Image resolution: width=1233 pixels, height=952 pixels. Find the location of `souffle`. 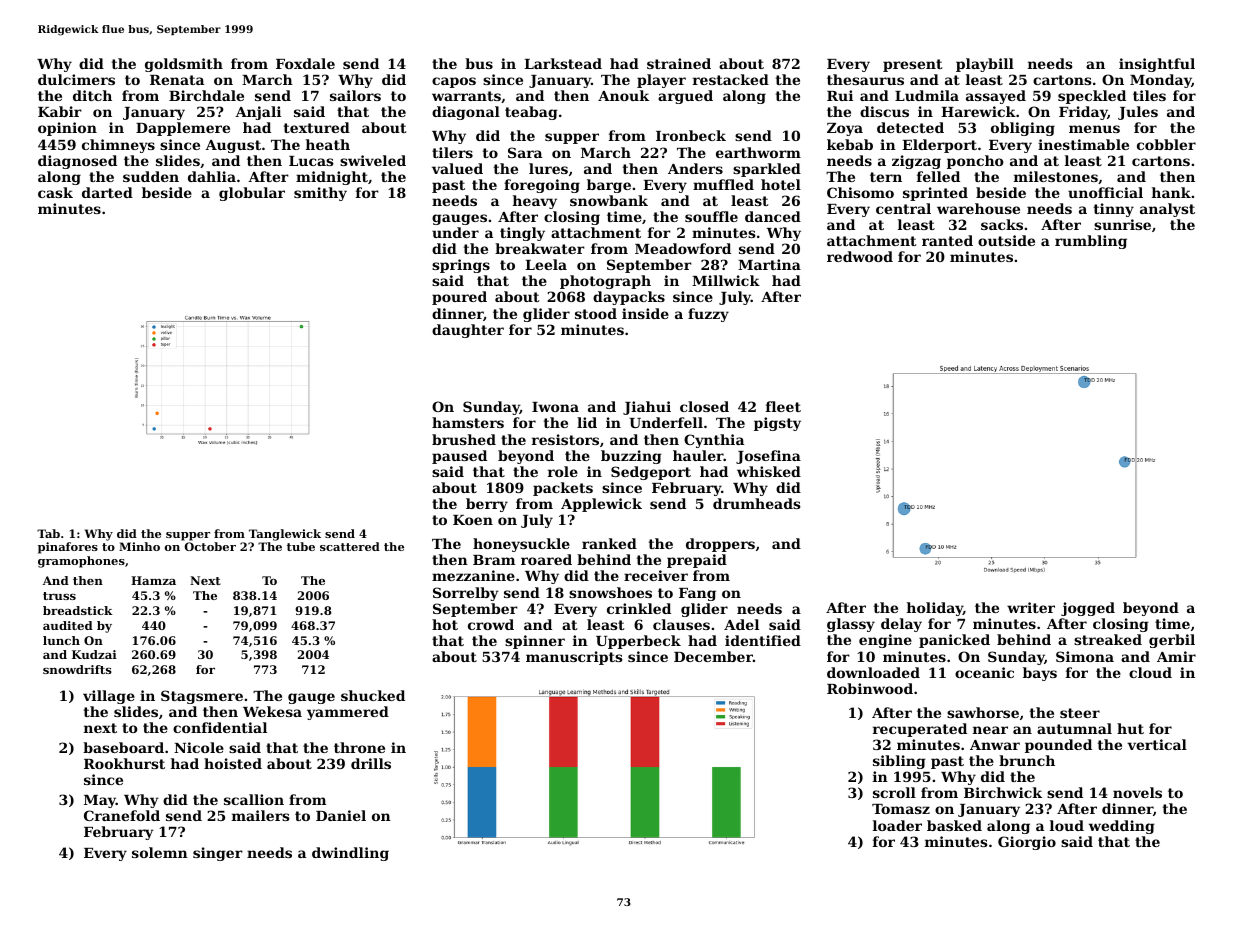

souffle is located at coordinates (711, 216).
